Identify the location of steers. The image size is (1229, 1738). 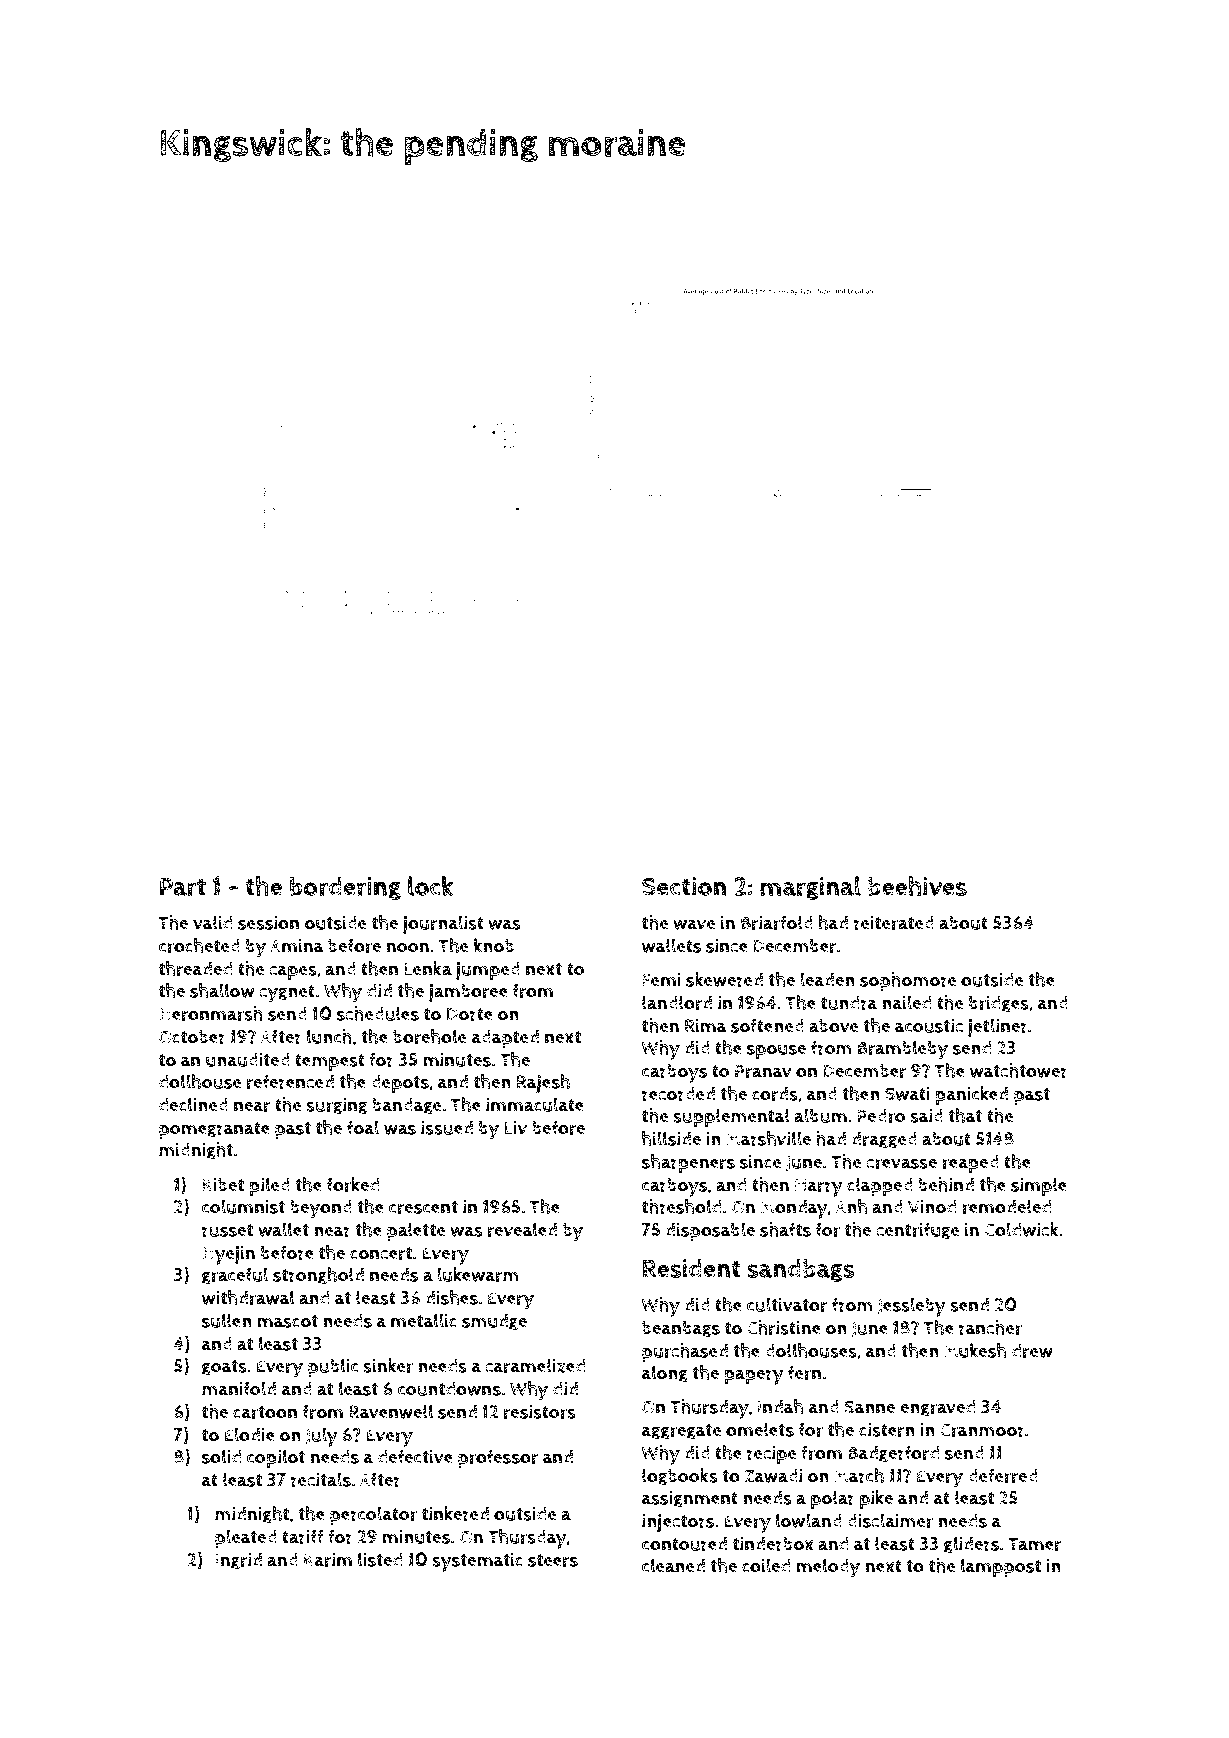
(553, 1560).
